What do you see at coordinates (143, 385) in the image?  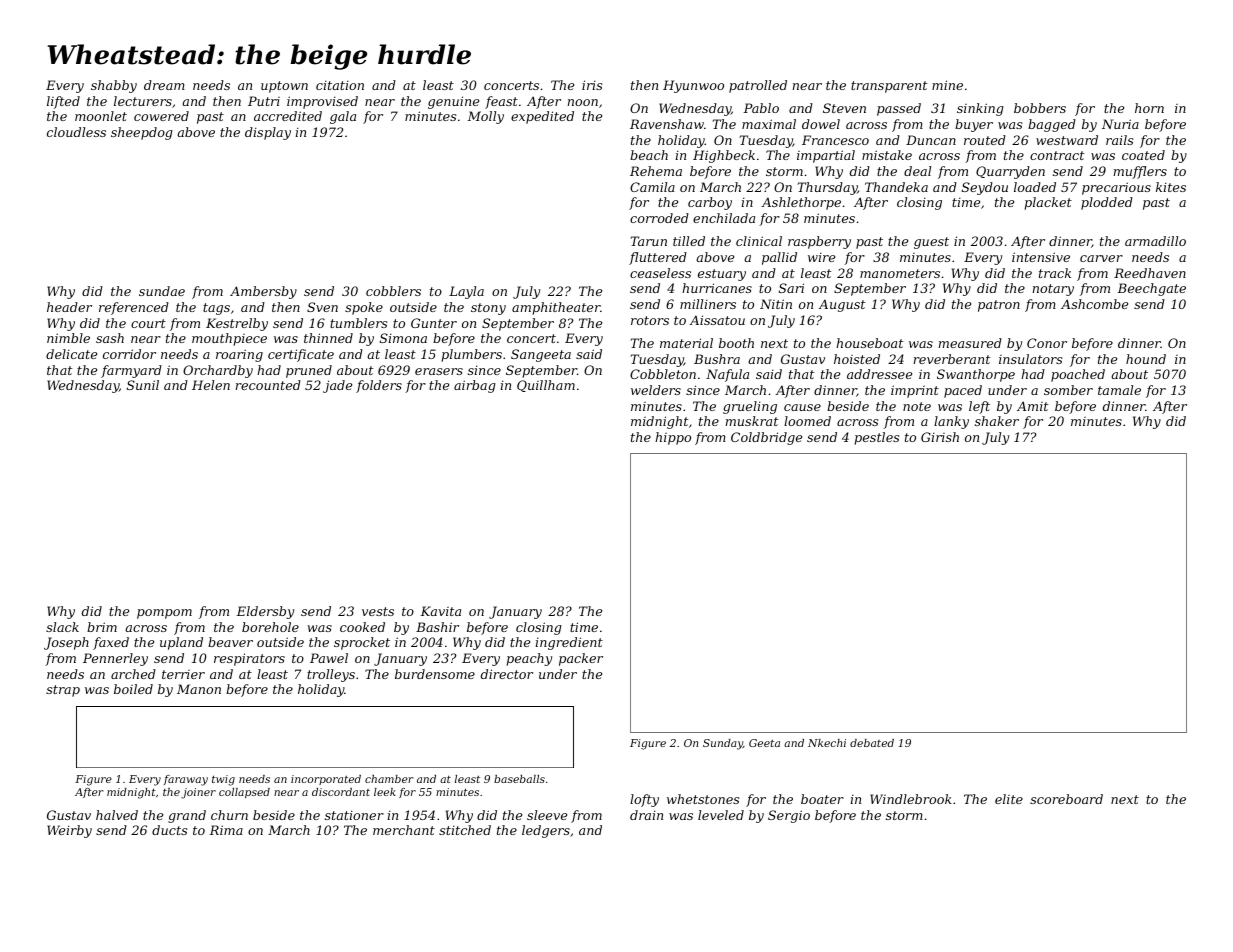 I see `Sunil` at bounding box center [143, 385].
